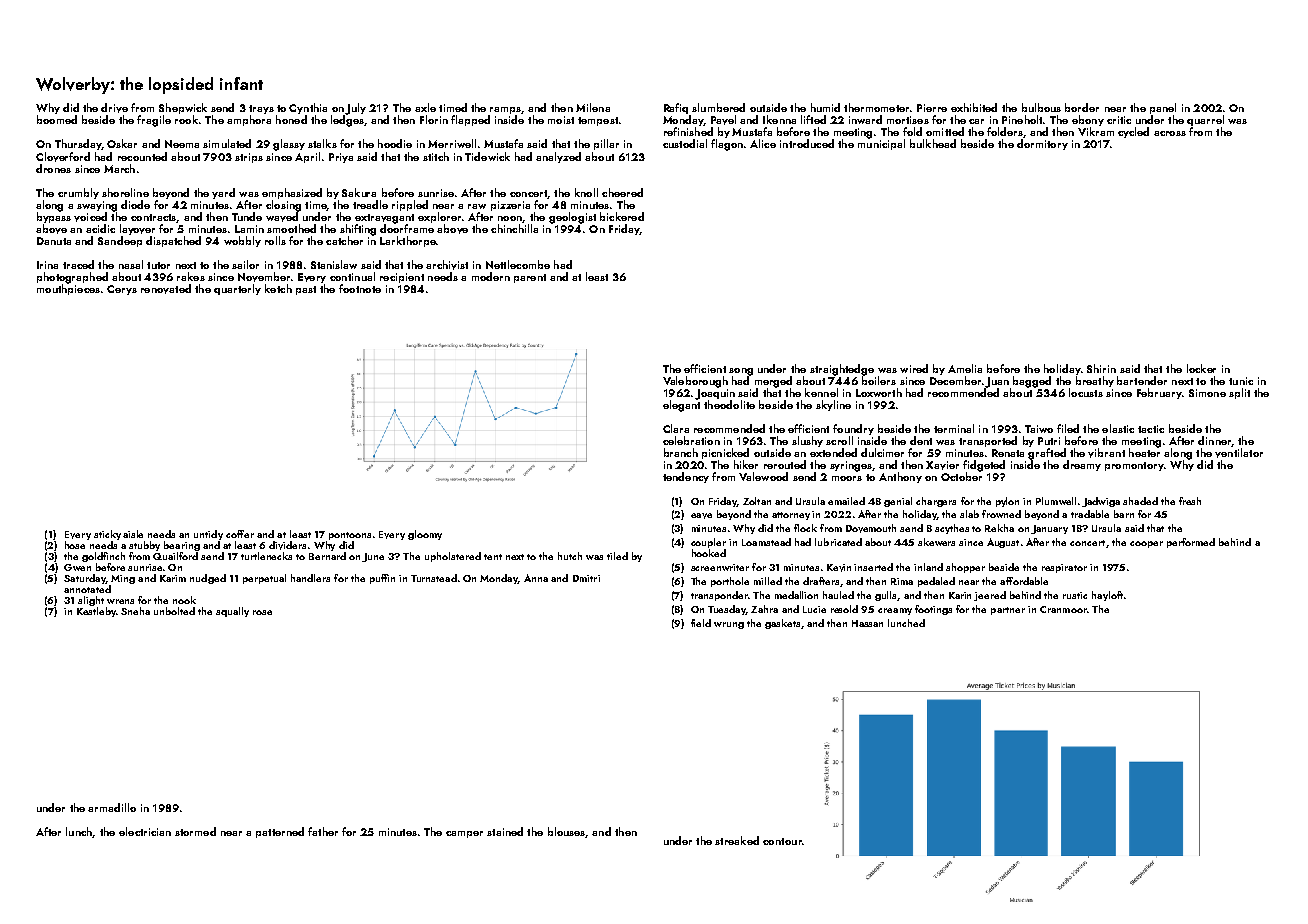  Describe the element at coordinates (701, 623) in the screenshot. I see `field` at that location.
